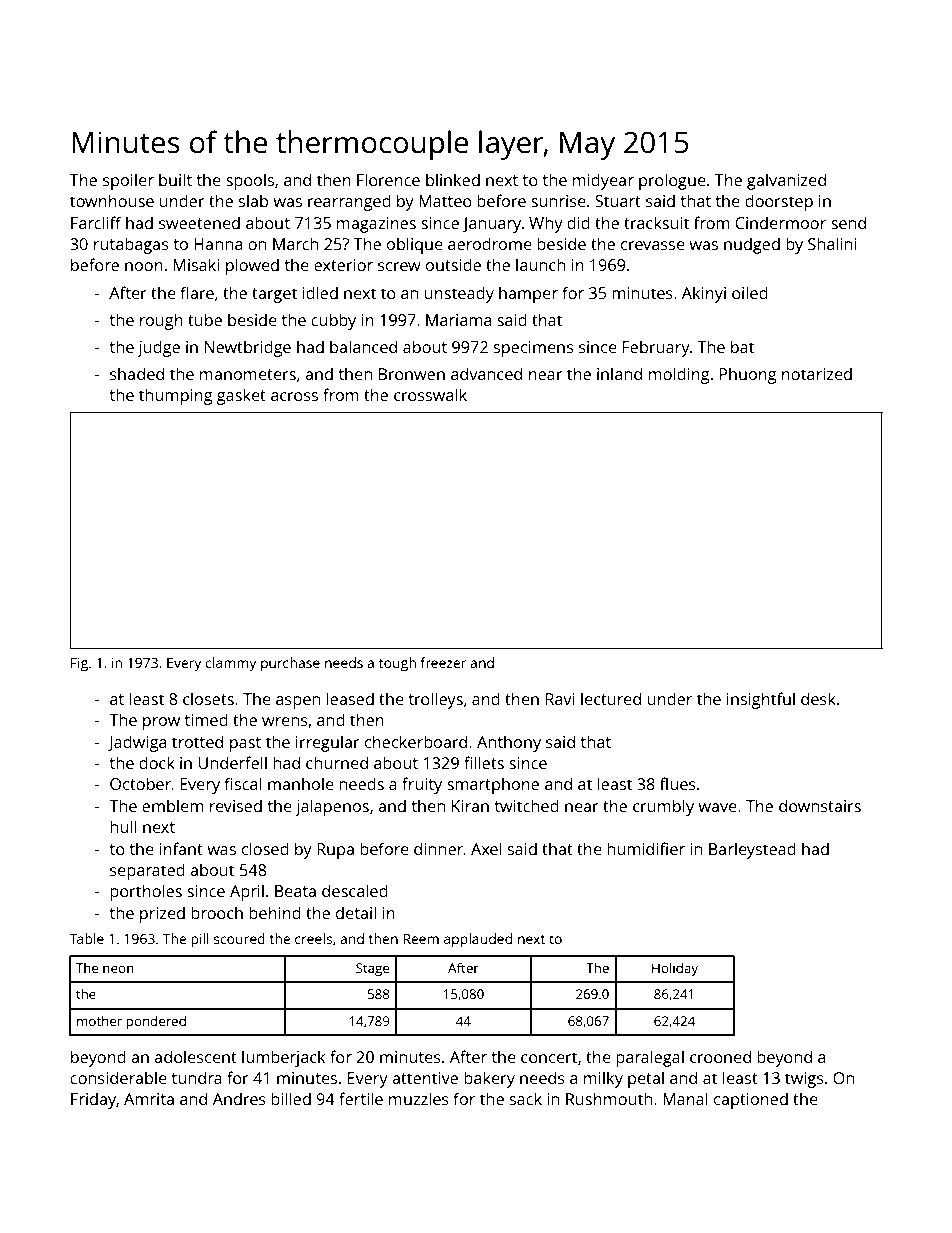 The height and width of the document is (1233, 952). Describe the element at coordinates (818, 698) in the document. I see `desk` at that location.
